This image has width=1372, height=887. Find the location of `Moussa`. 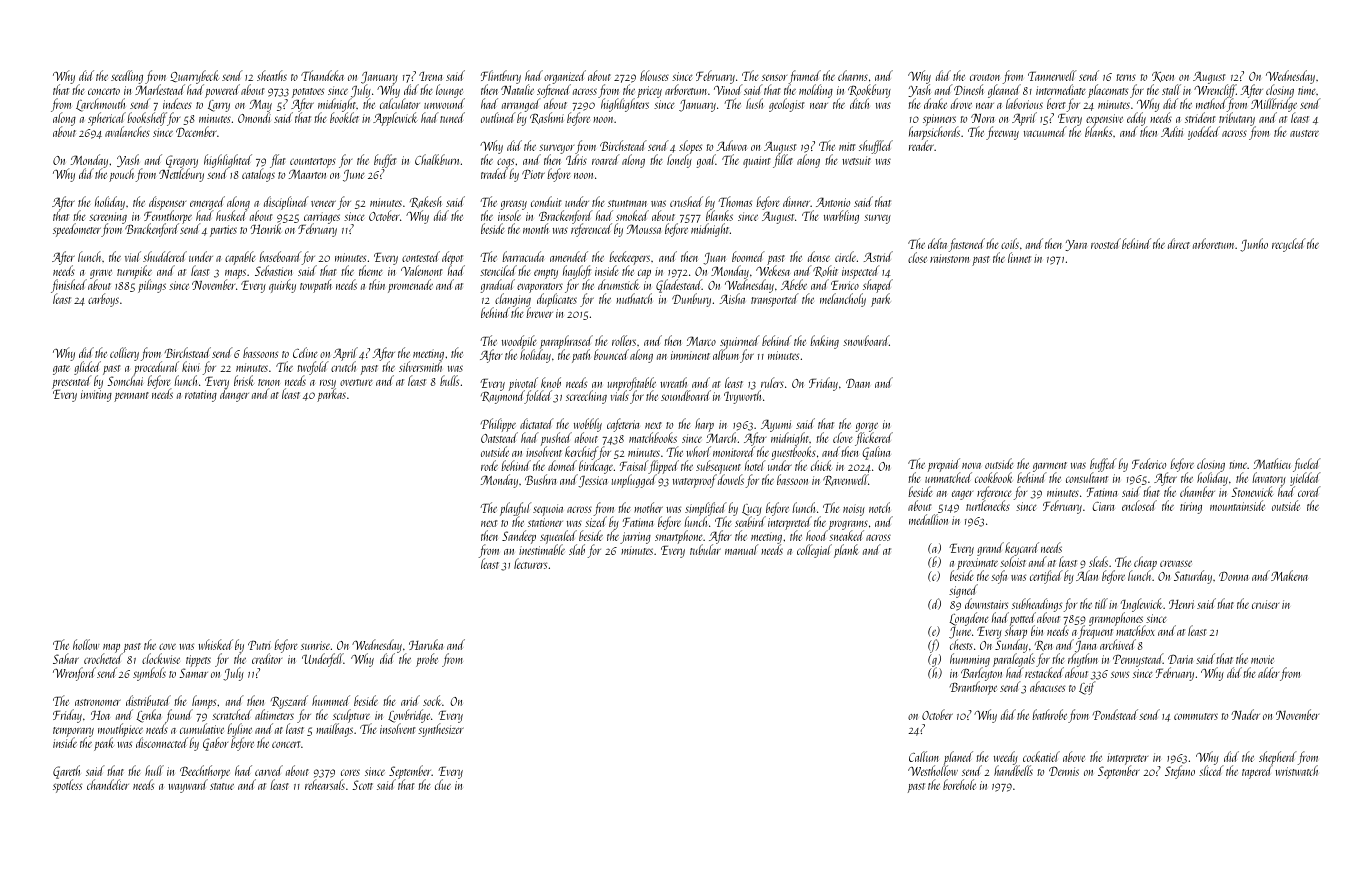

Moussa is located at coordinates (644, 229).
